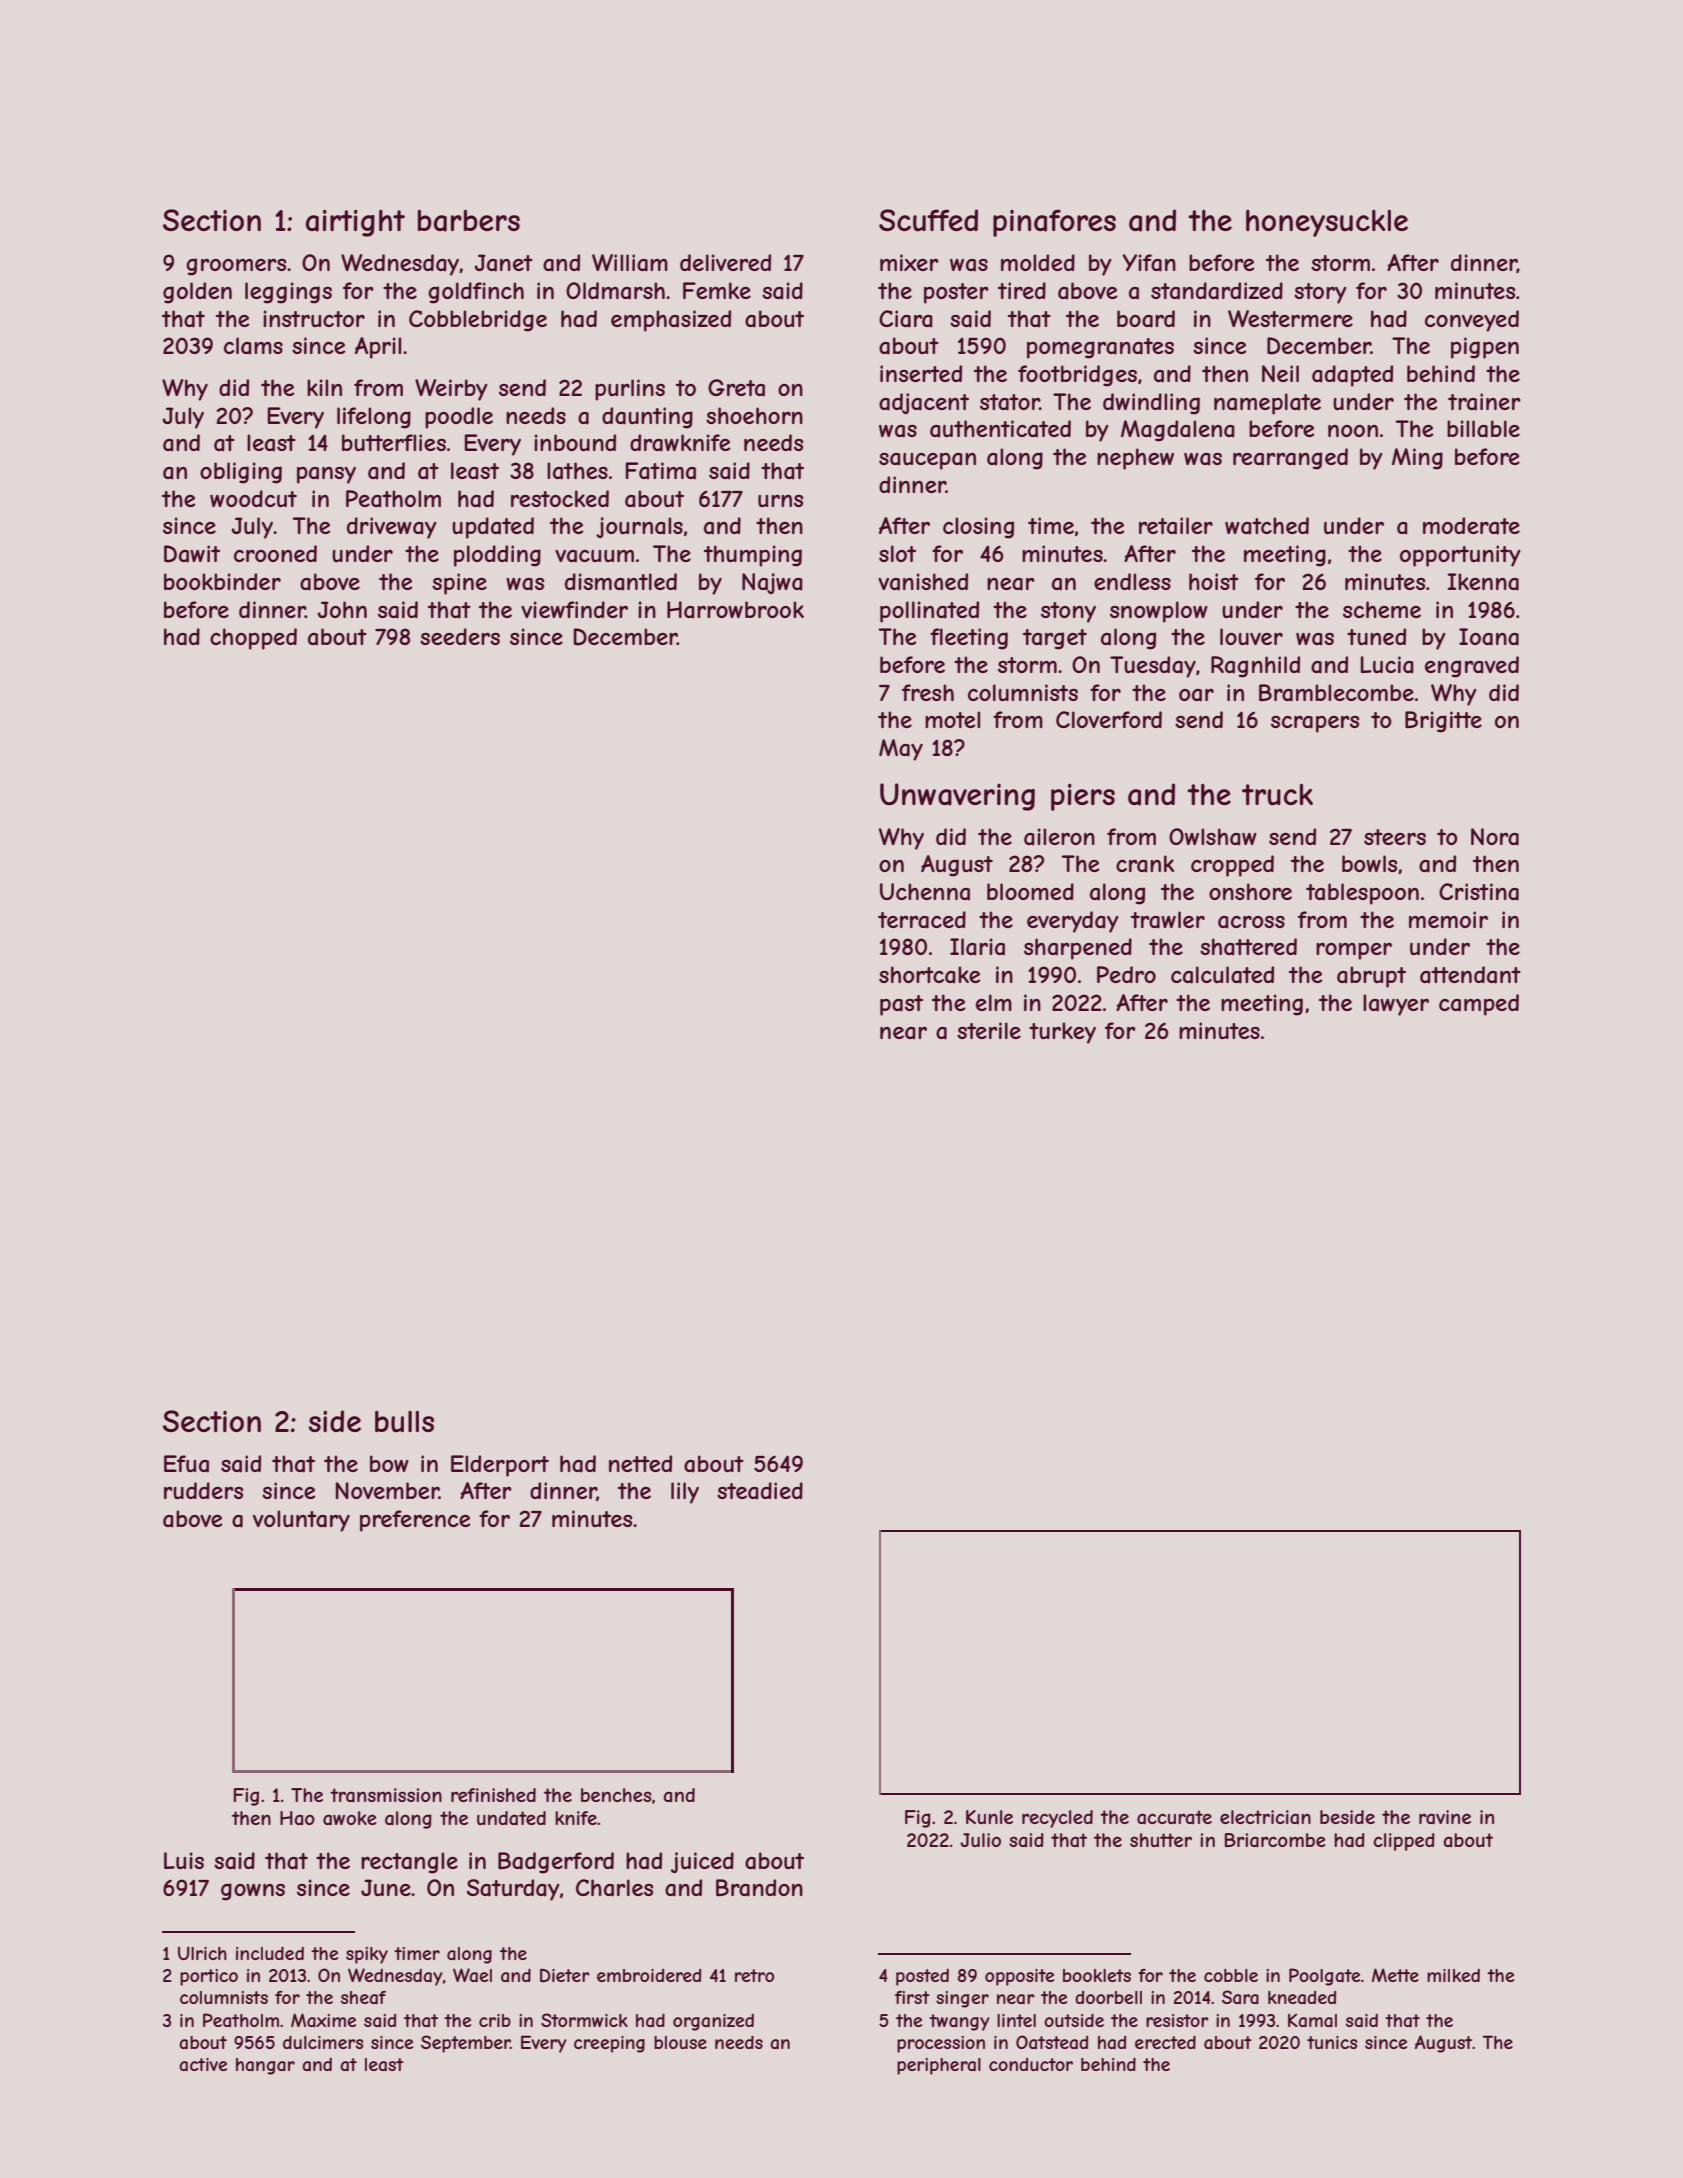  What do you see at coordinates (760, 1491) in the page?
I see `steadied` at bounding box center [760, 1491].
